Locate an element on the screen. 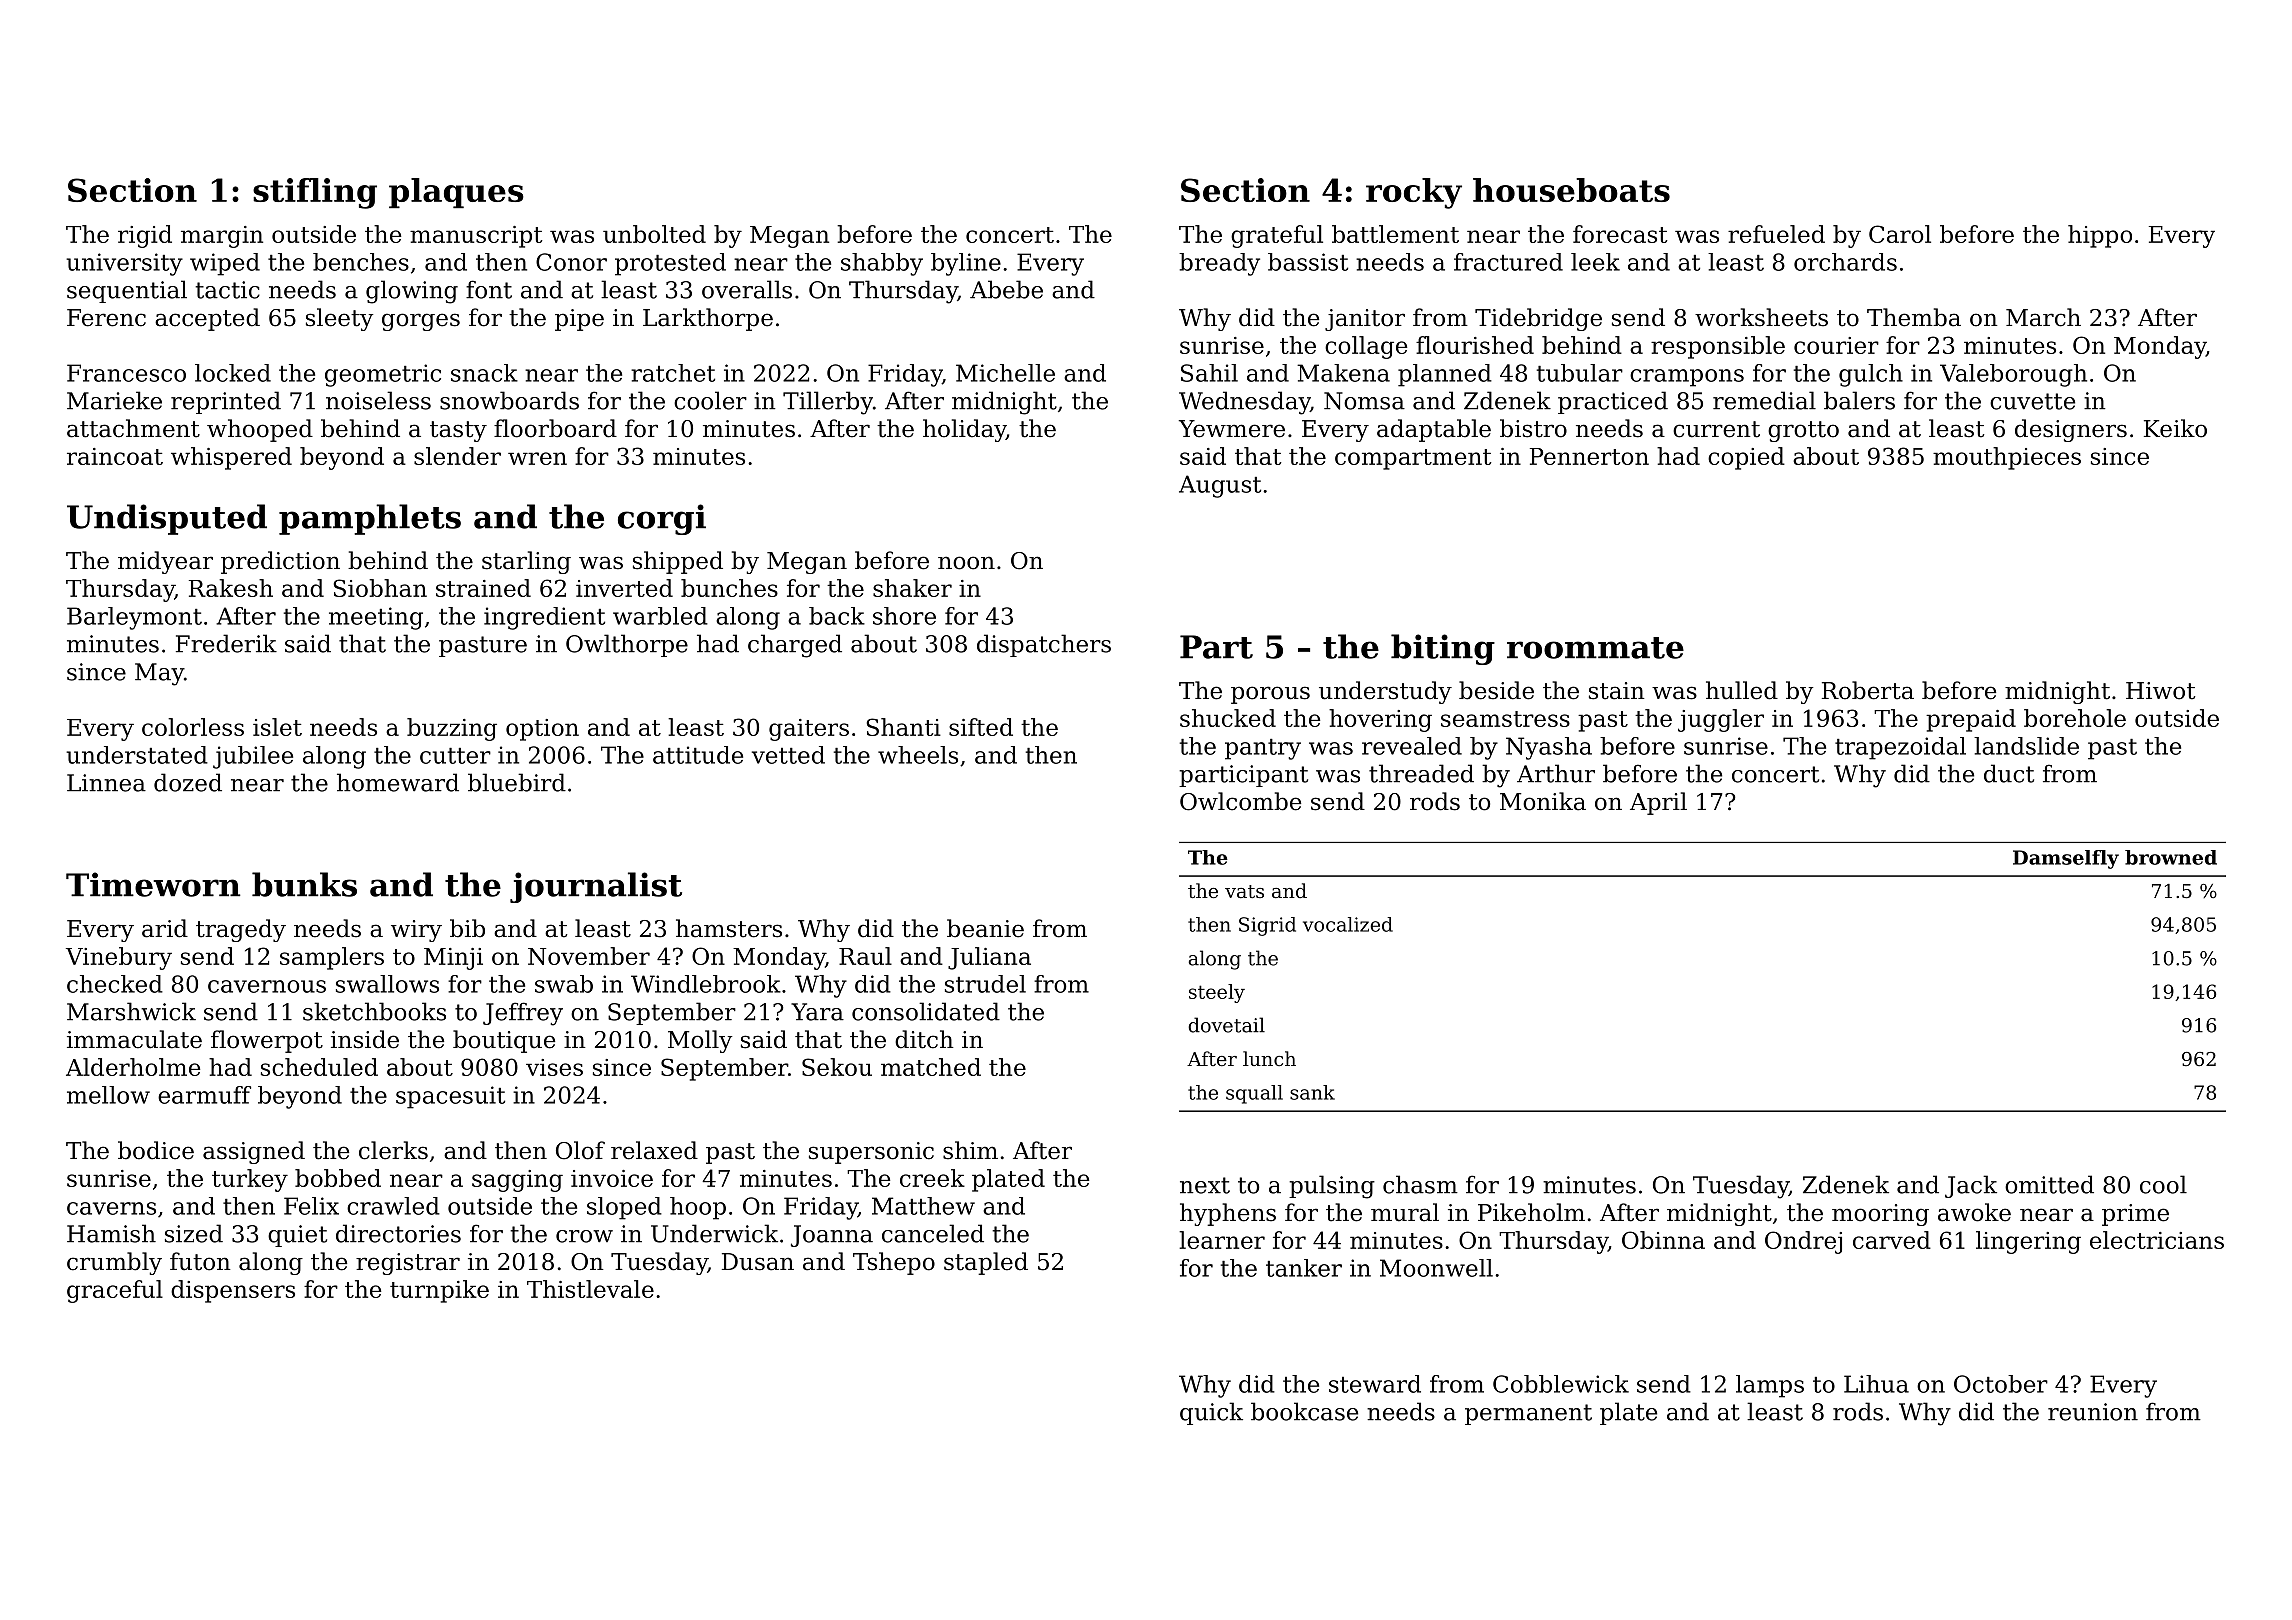 The width and height of the screenshot is (2292, 1620). sleety is located at coordinates (340, 319).
